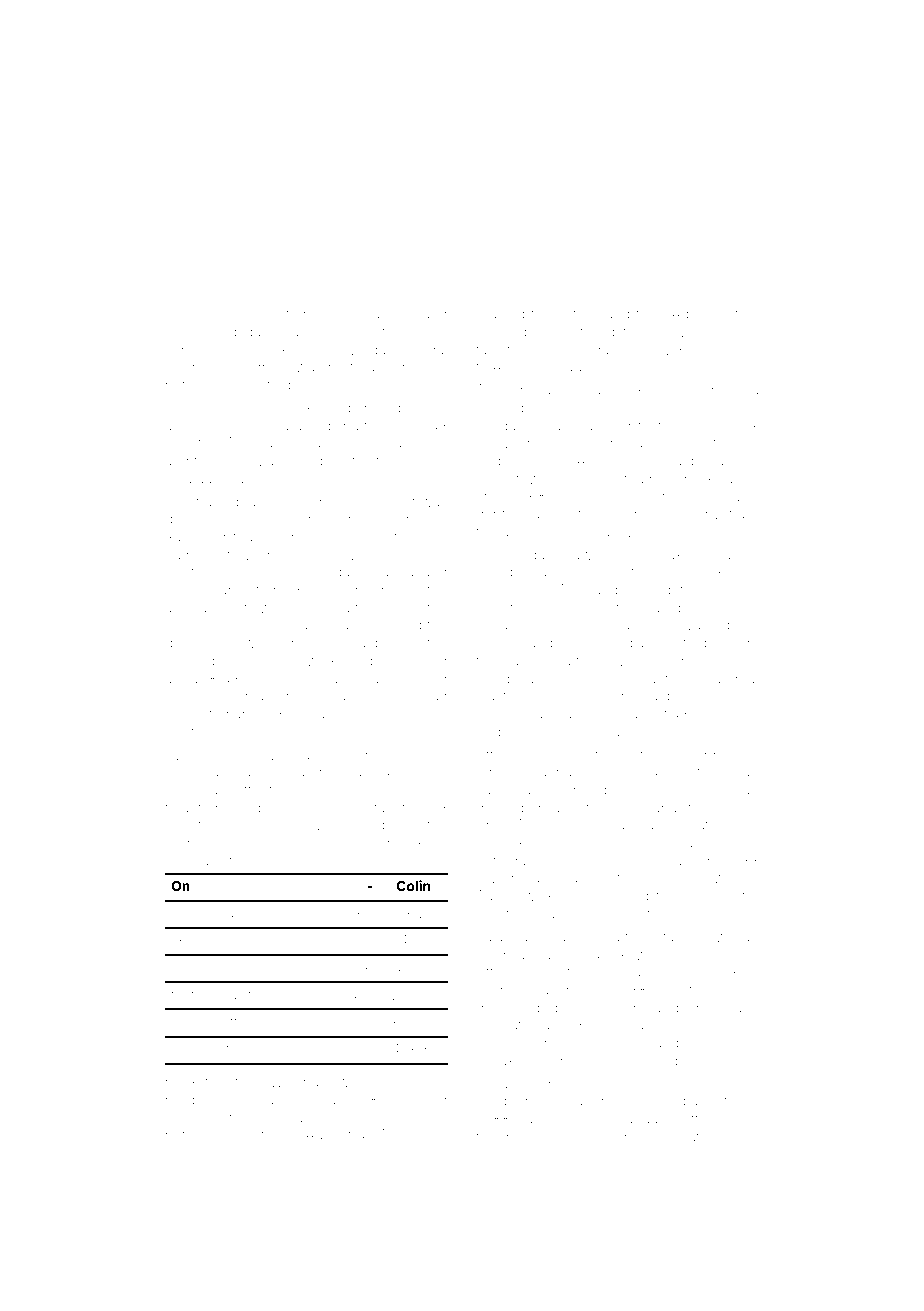  What do you see at coordinates (528, 915) in the document?
I see `near` at bounding box center [528, 915].
